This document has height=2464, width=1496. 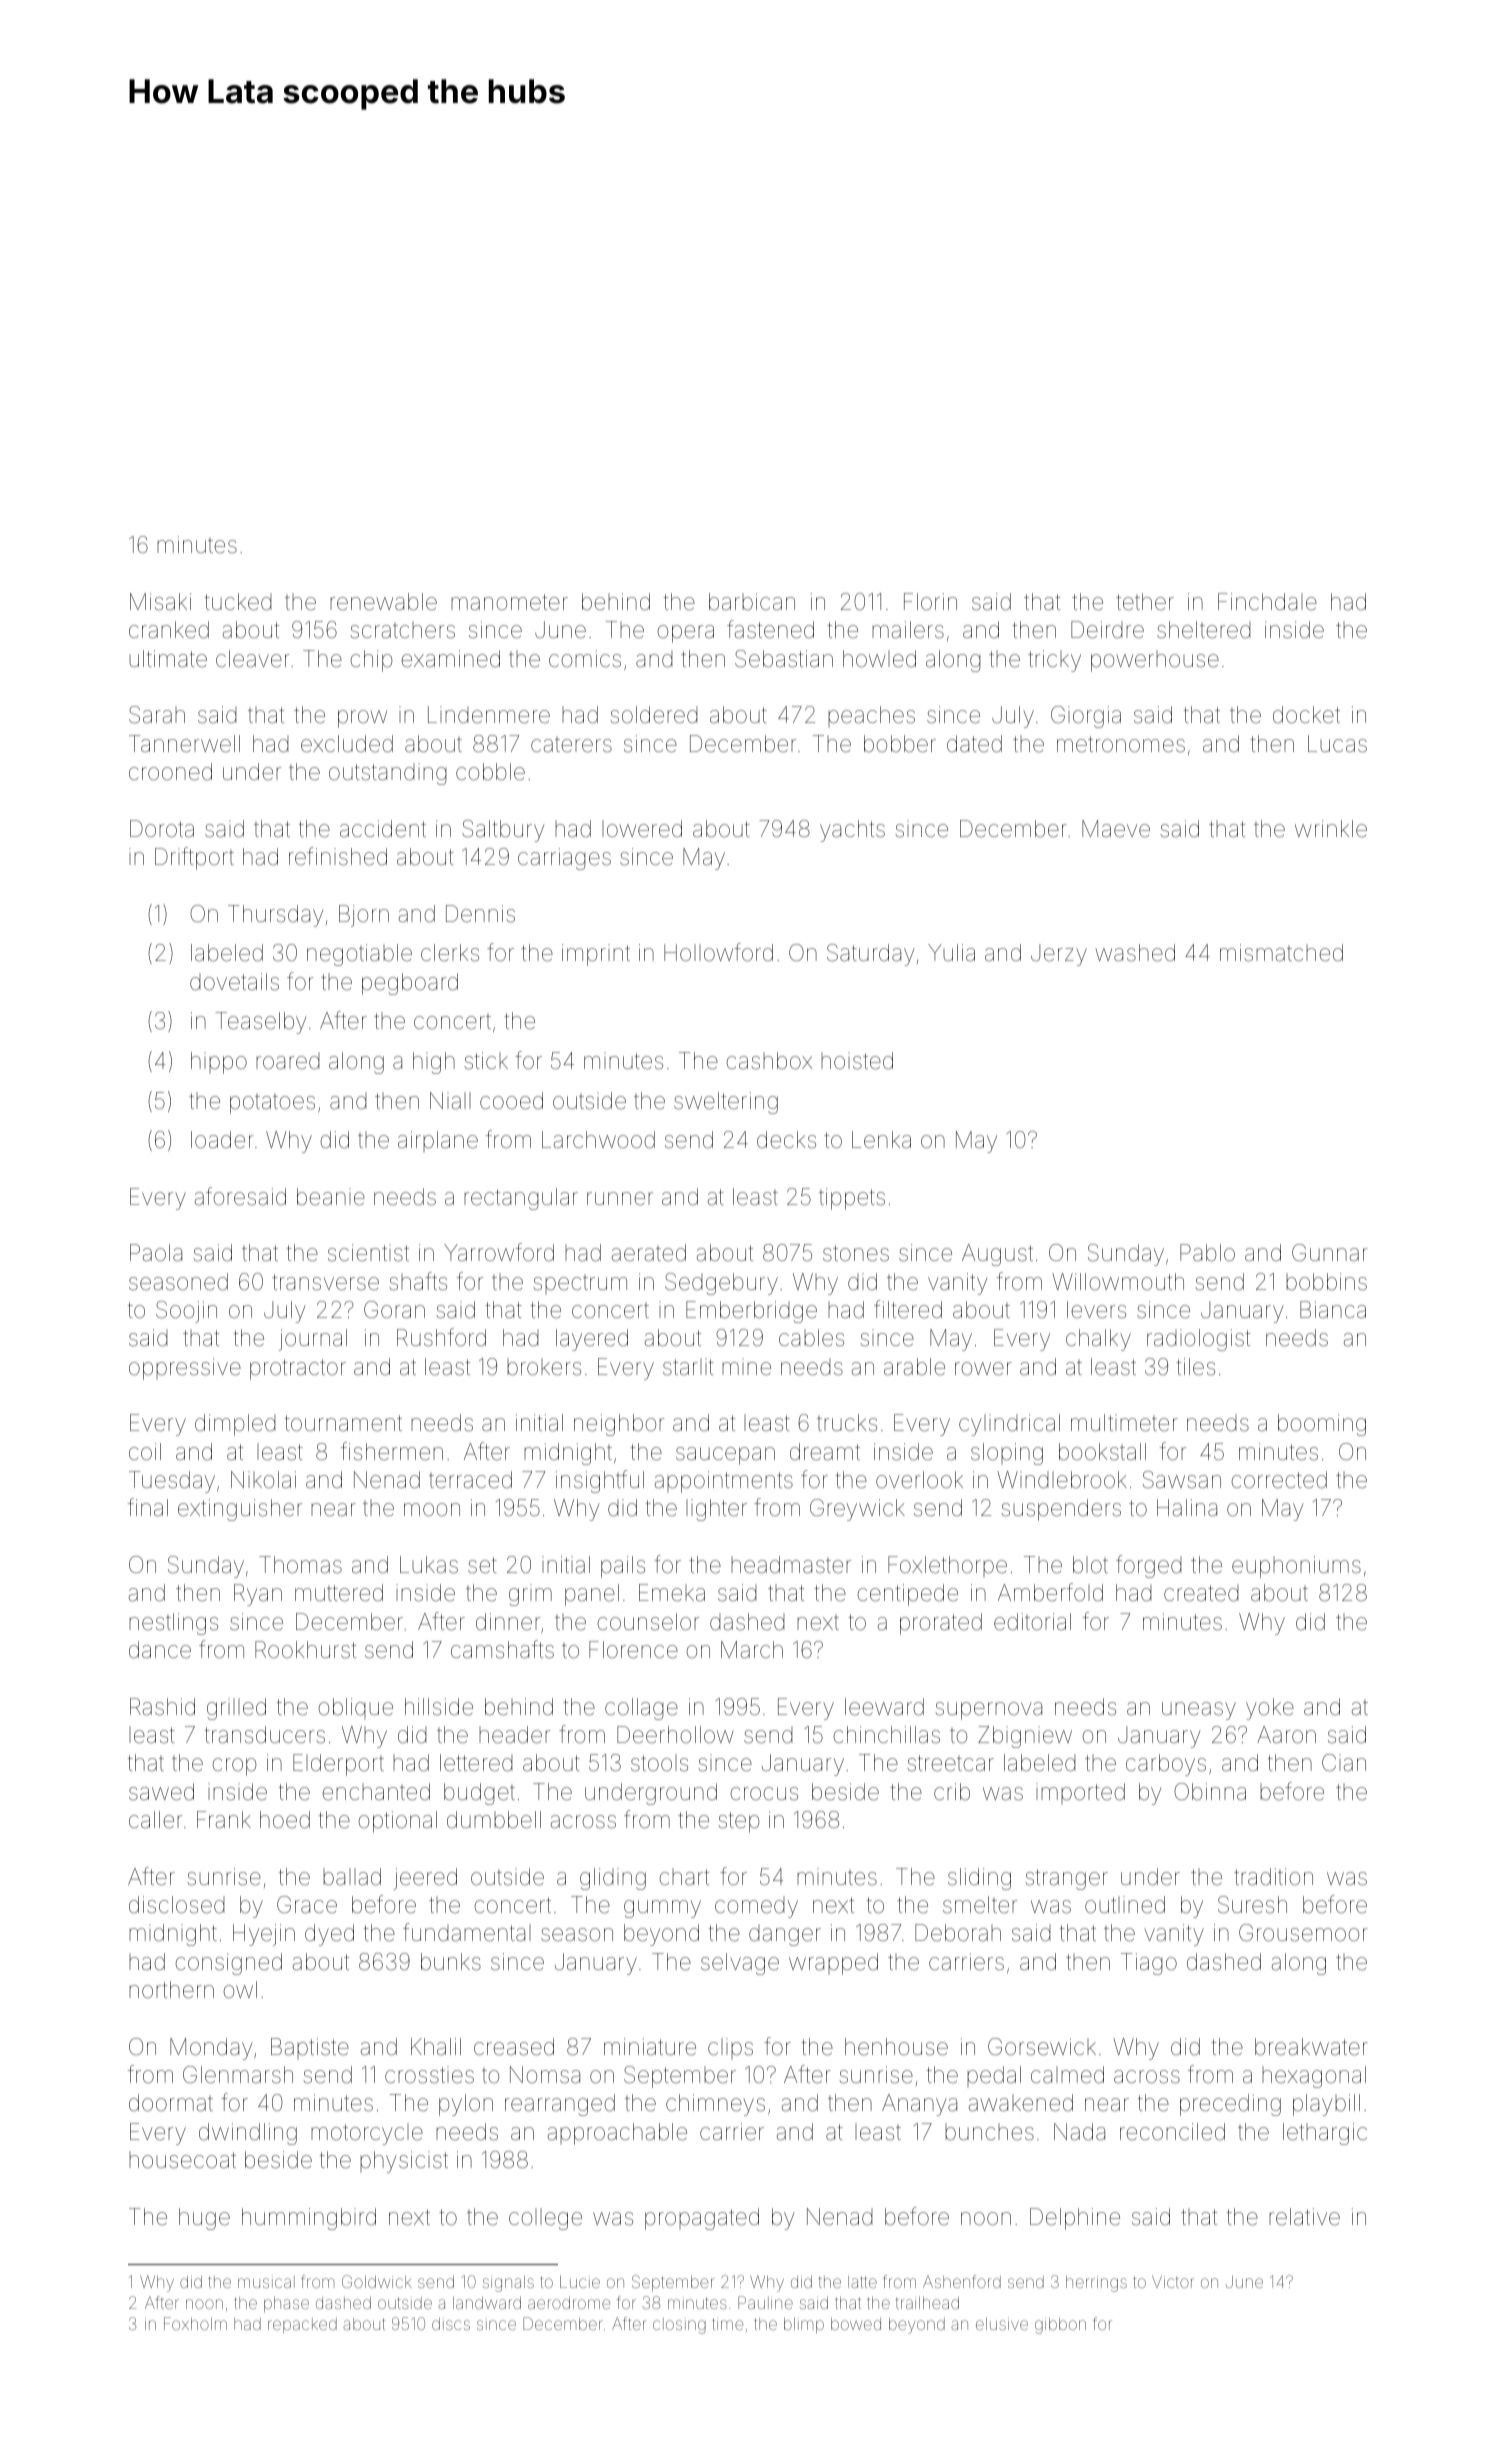 I want to click on disclosed, so click(x=177, y=1905).
